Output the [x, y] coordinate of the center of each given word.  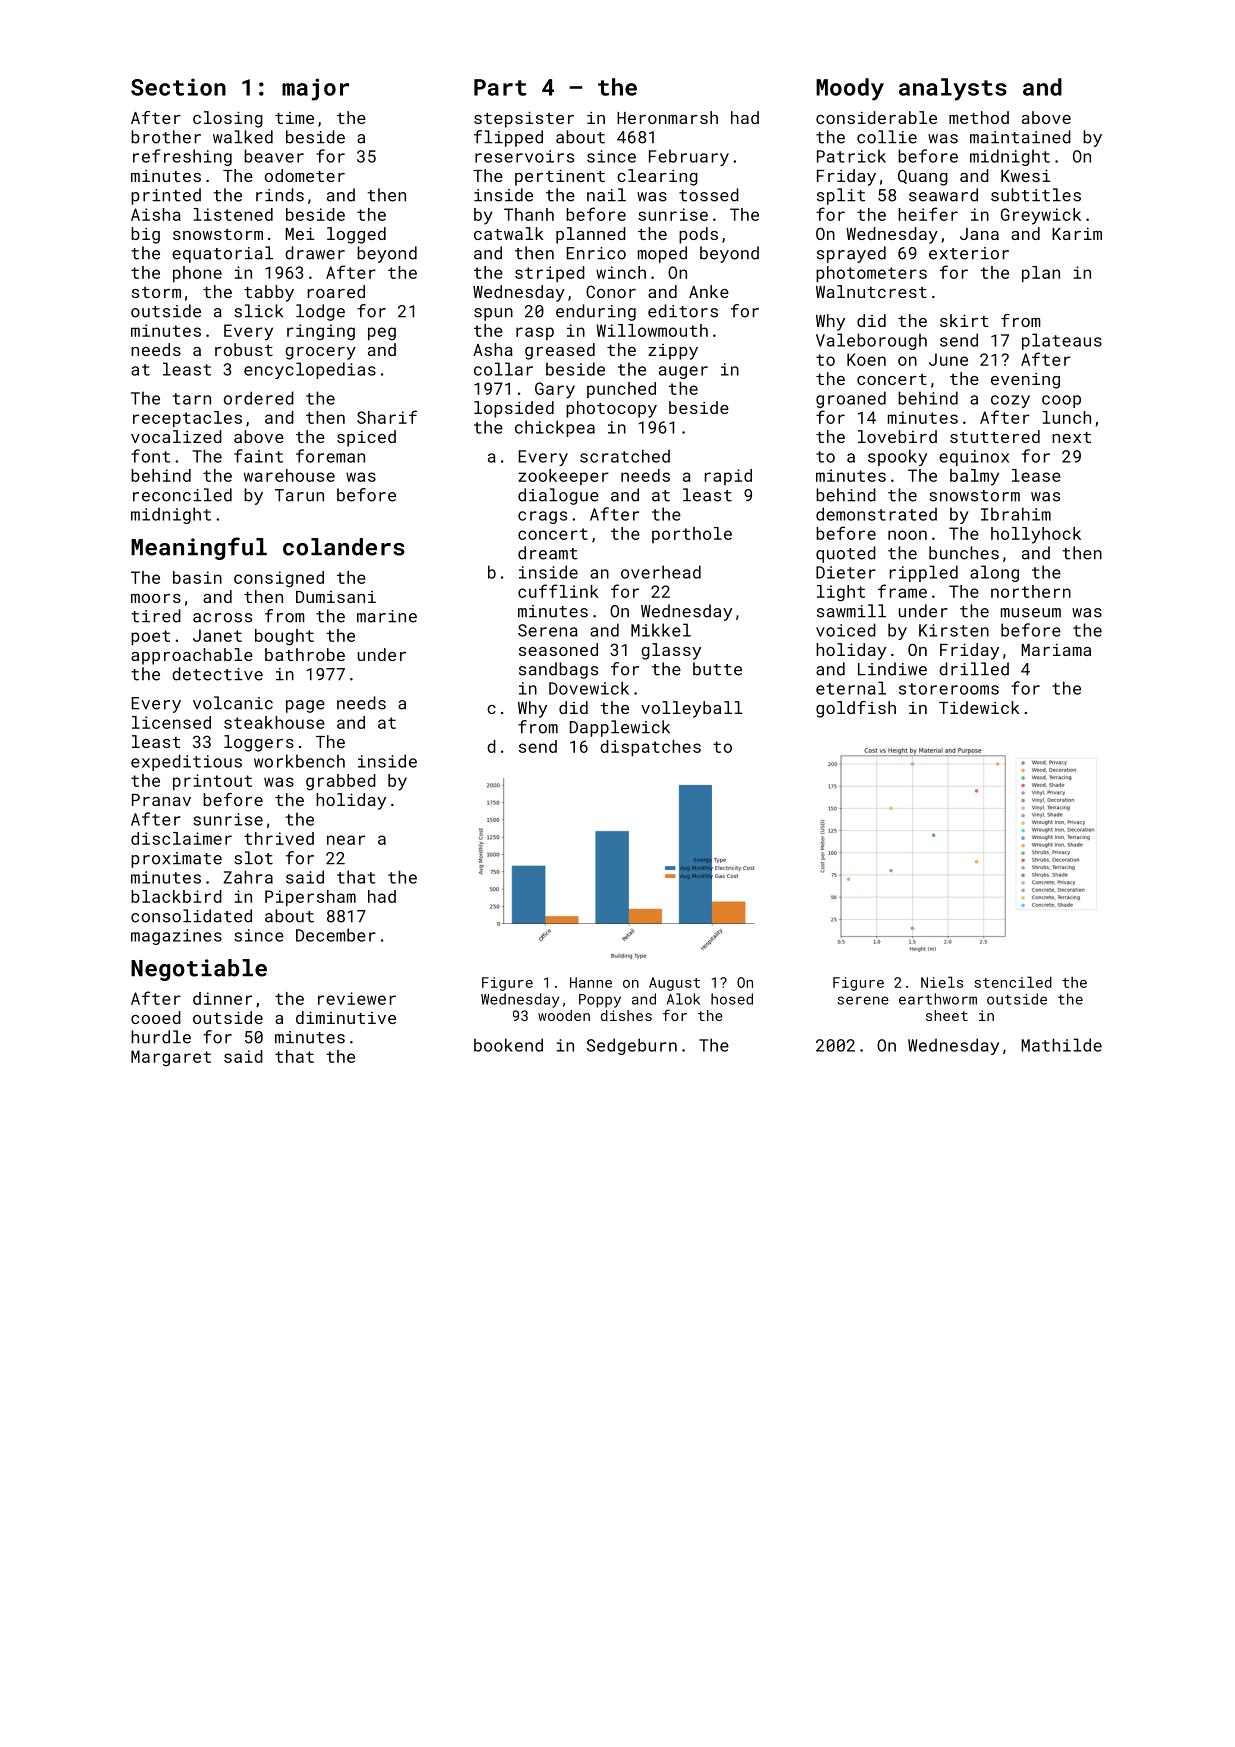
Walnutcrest [871, 291]
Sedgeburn [632, 1046]
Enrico [596, 253]
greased [560, 351]
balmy [974, 477]
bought [284, 637]
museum [1031, 613]
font [150, 456]
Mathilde [1061, 1045]
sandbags [558, 670]
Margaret [171, 1058]
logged [356, 235]
